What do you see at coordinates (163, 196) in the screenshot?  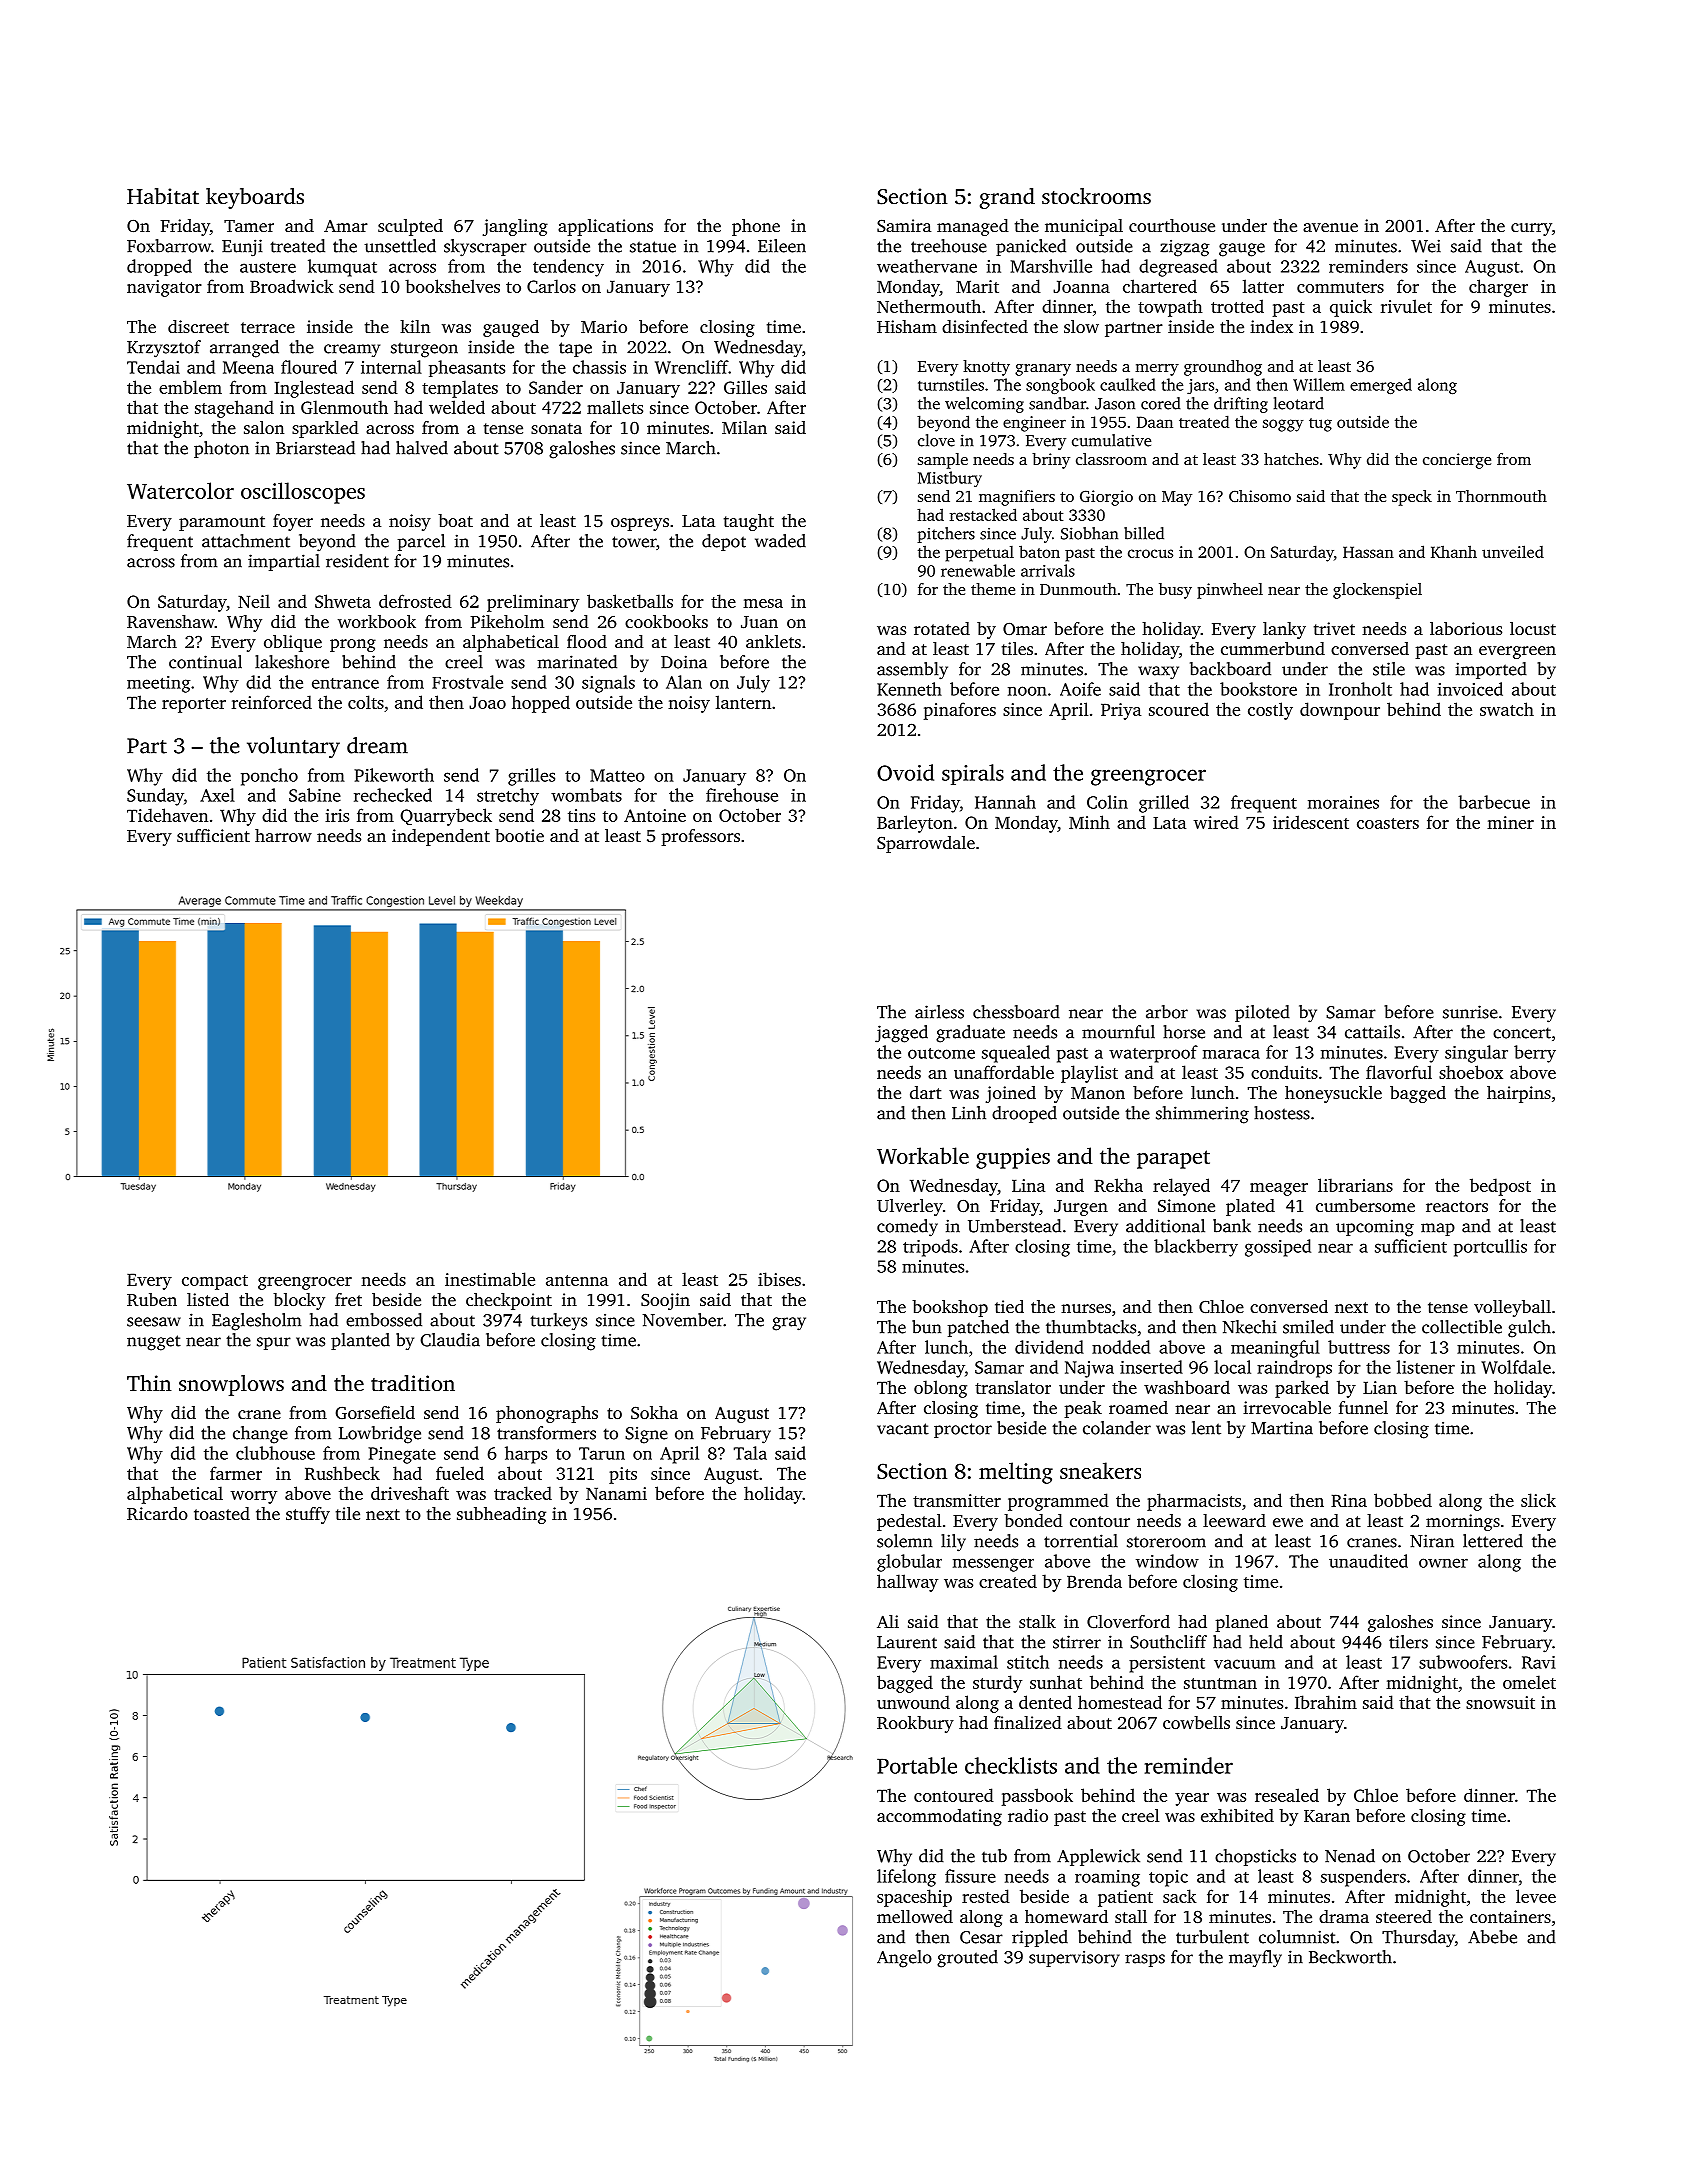 I see `Habitat` at bounding box center [163, 196].
